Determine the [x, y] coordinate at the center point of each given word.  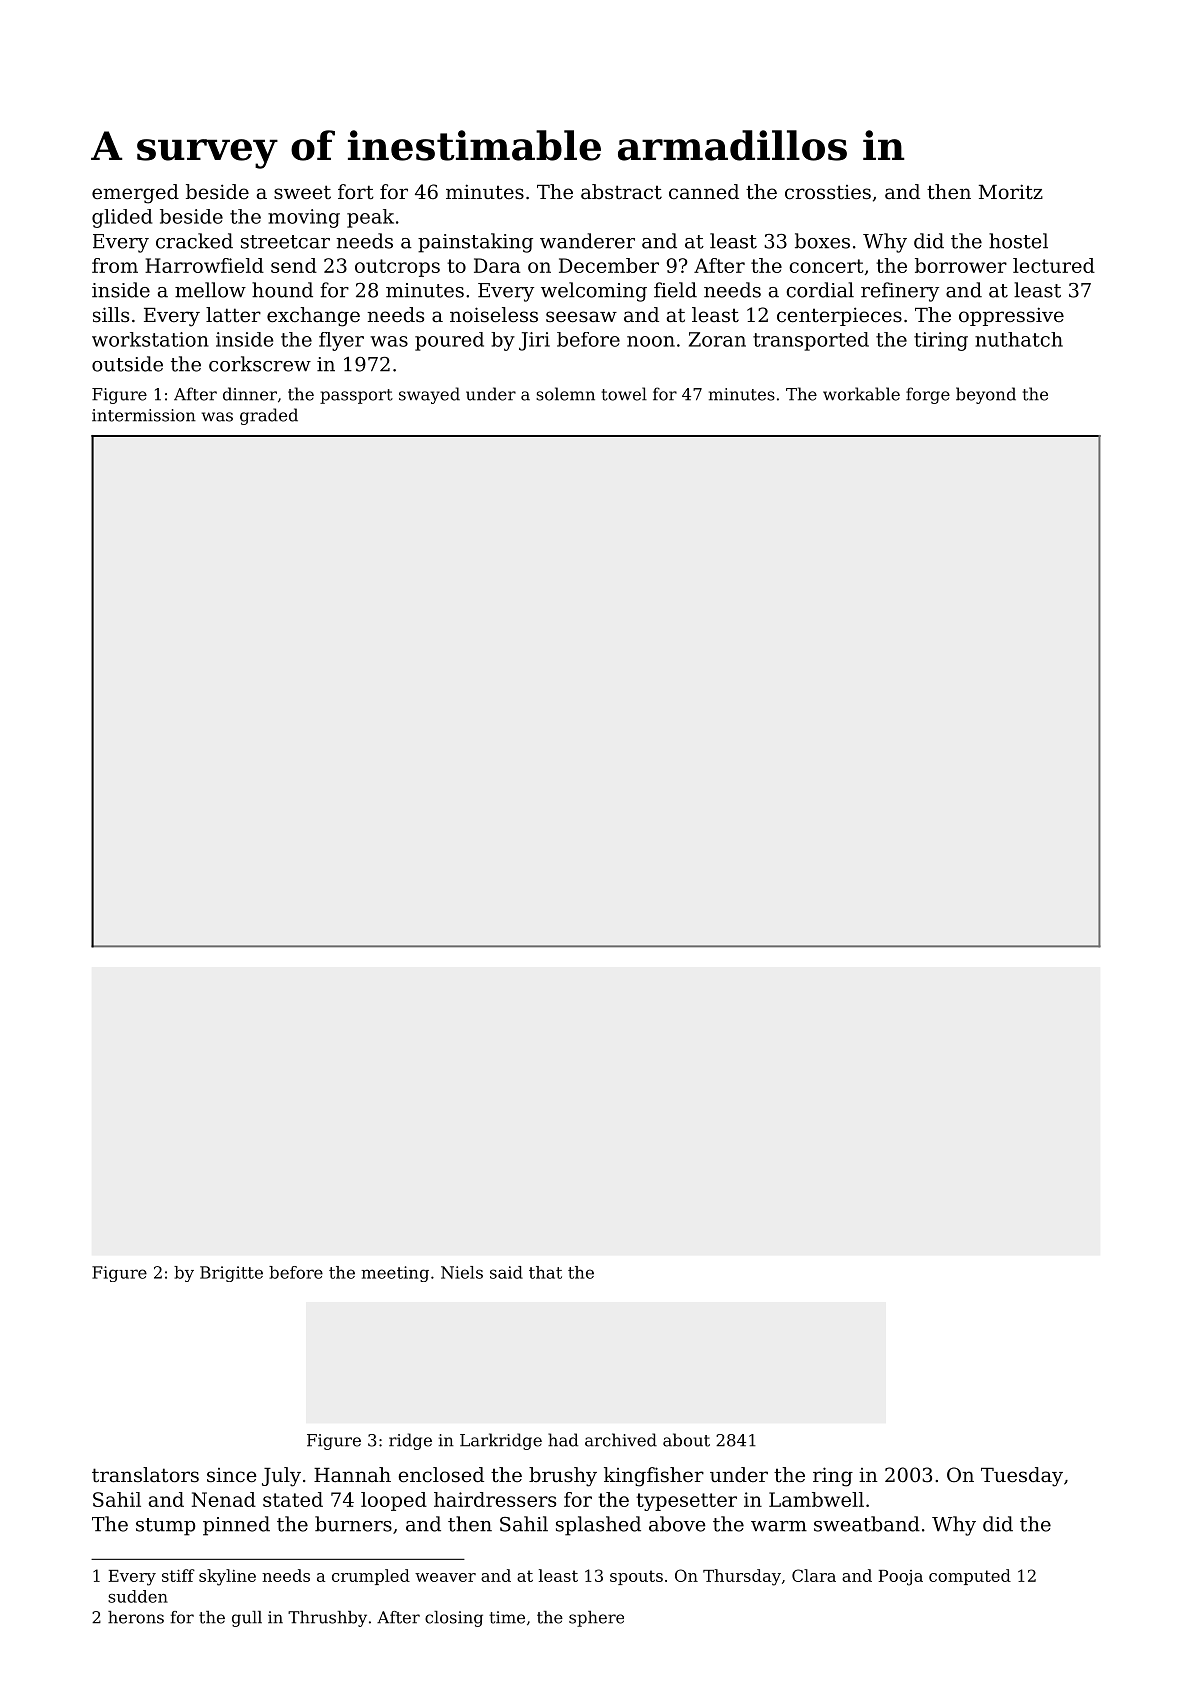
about [686, 1440]
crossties [828, 192]
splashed [598, 1526]
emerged [135, 194]
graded [269, 416]
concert [826, 266]
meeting [395, 1274]
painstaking [475, 243]
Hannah [352, 1474]
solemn [565, 394]
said [506, 1272]
